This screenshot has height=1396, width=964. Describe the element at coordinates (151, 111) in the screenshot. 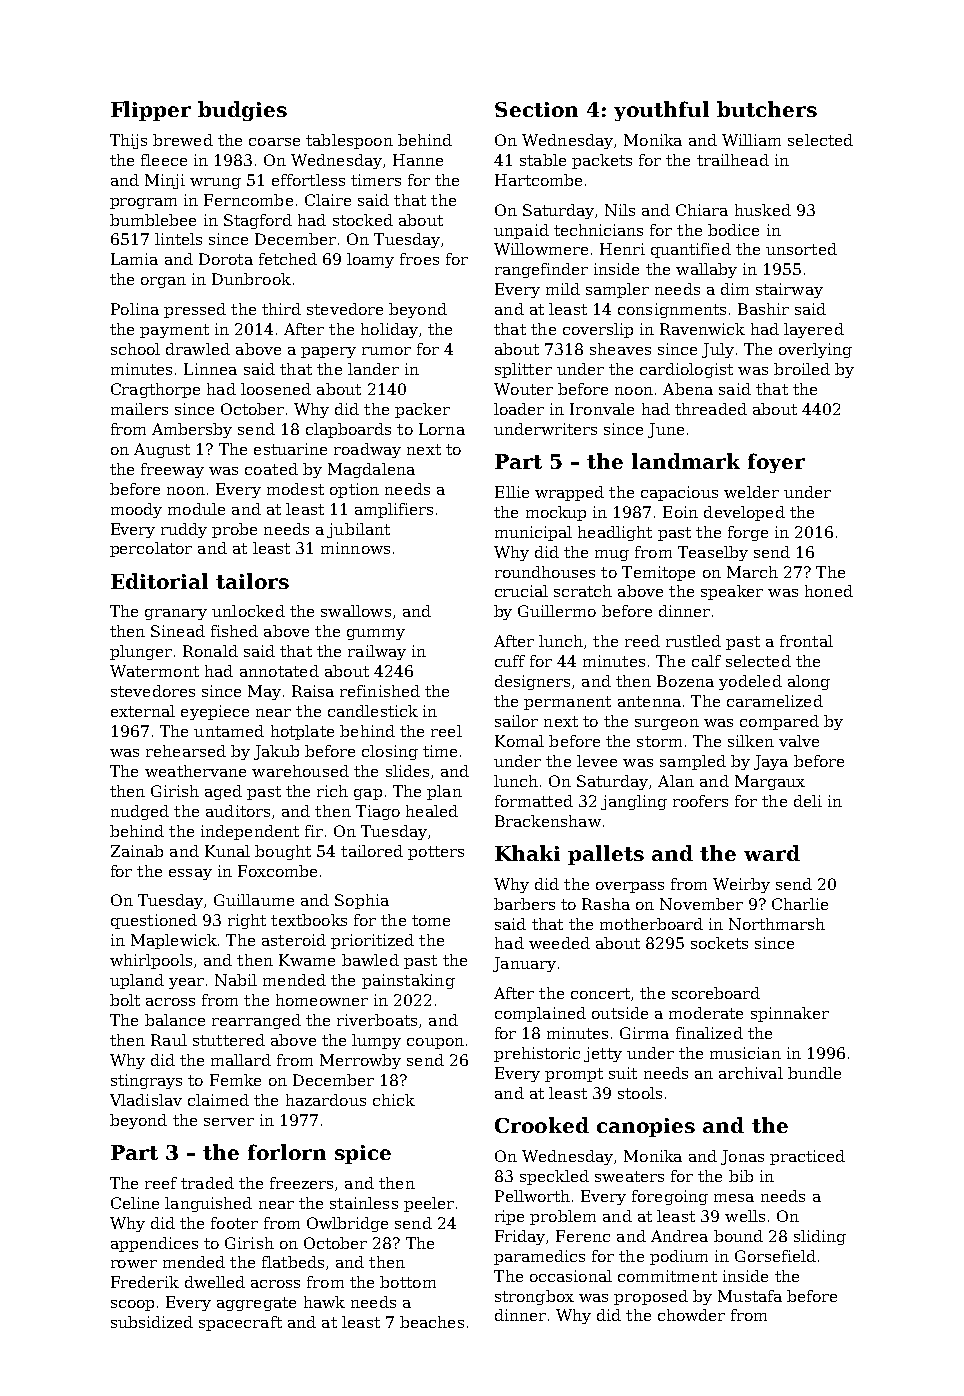

I see `Flipper` at that location.
